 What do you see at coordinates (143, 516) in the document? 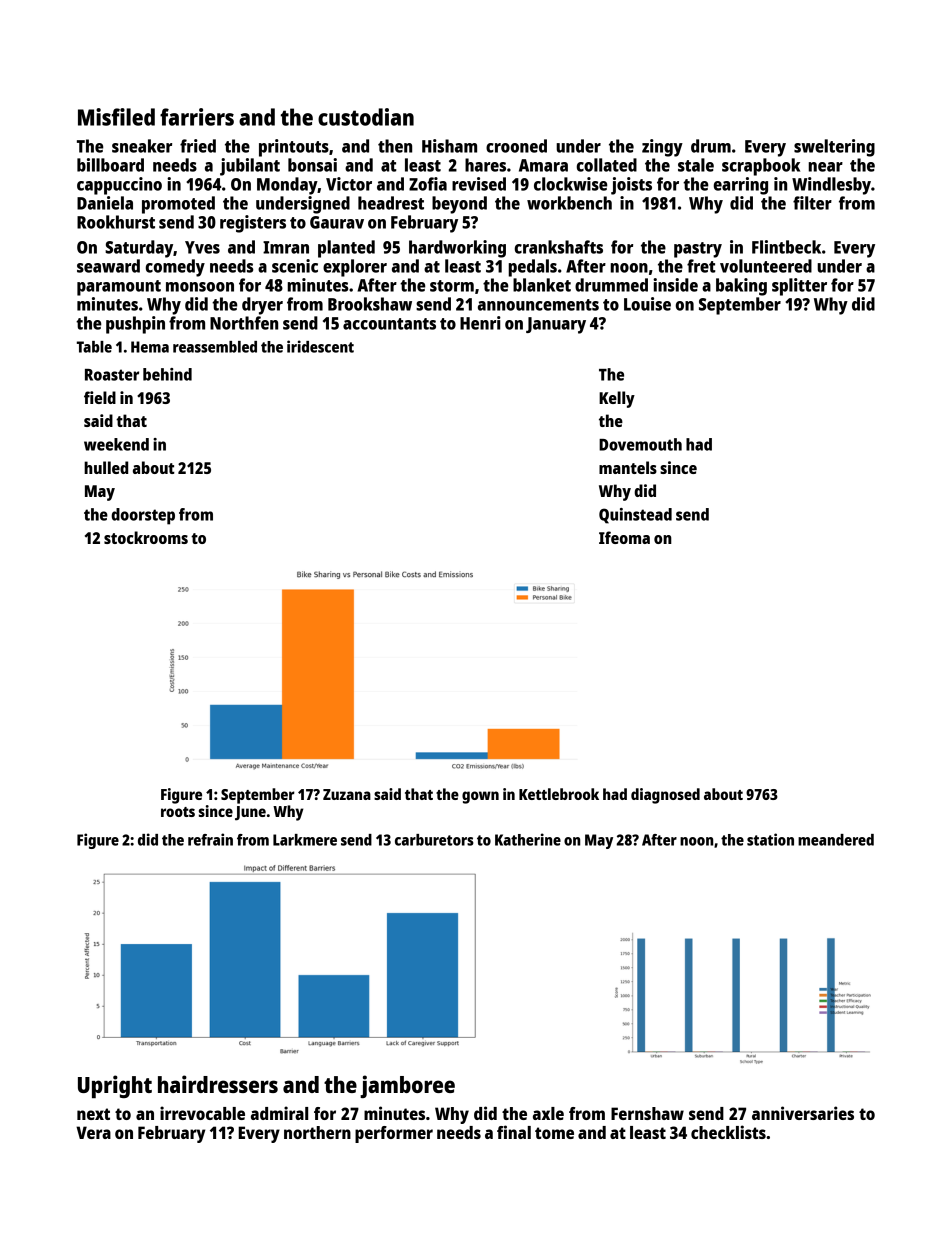
I see `doorstep` at bounding box center [143, 516].
